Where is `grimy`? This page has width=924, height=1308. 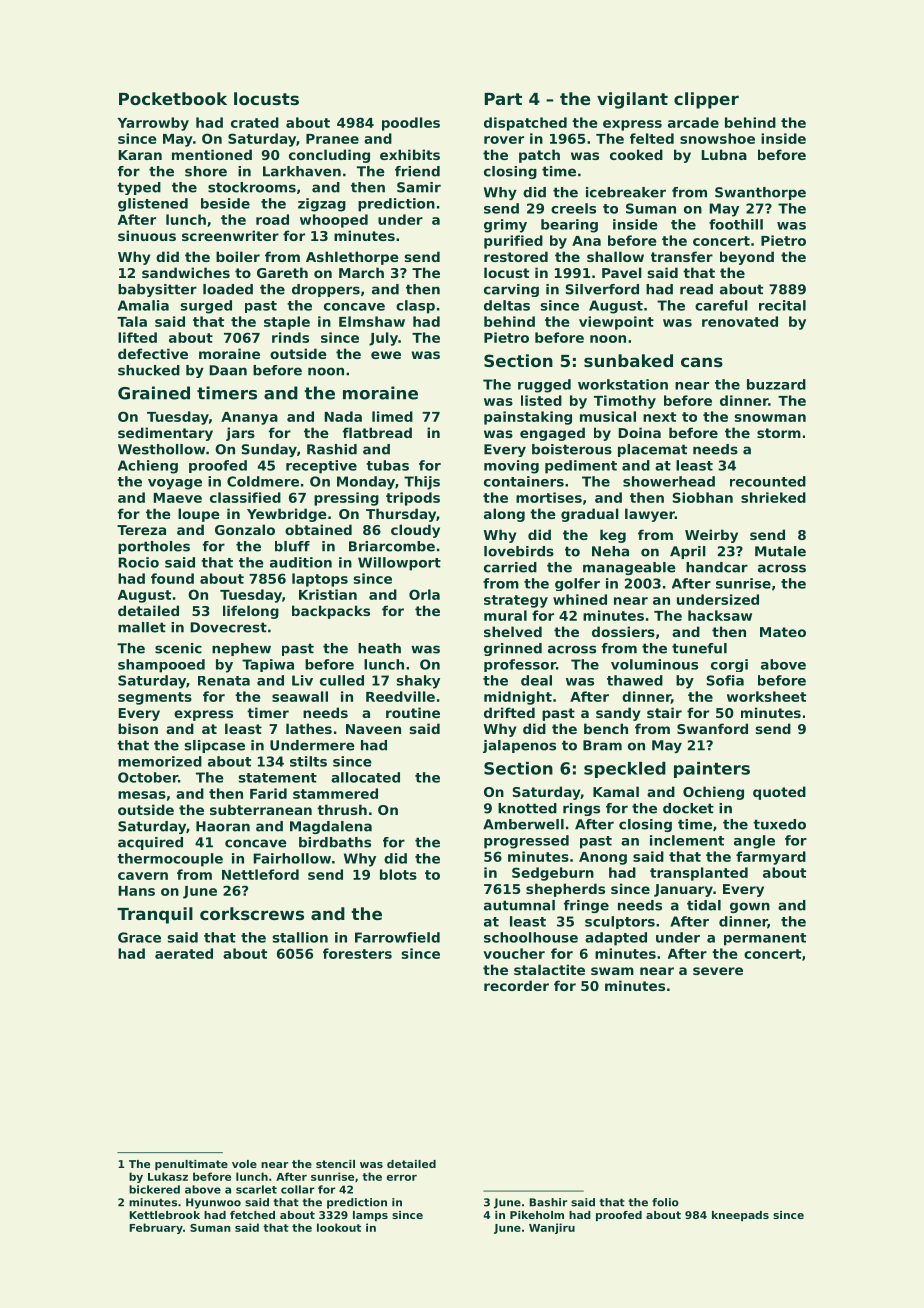 grimy is located at coordinates (505, 226).
